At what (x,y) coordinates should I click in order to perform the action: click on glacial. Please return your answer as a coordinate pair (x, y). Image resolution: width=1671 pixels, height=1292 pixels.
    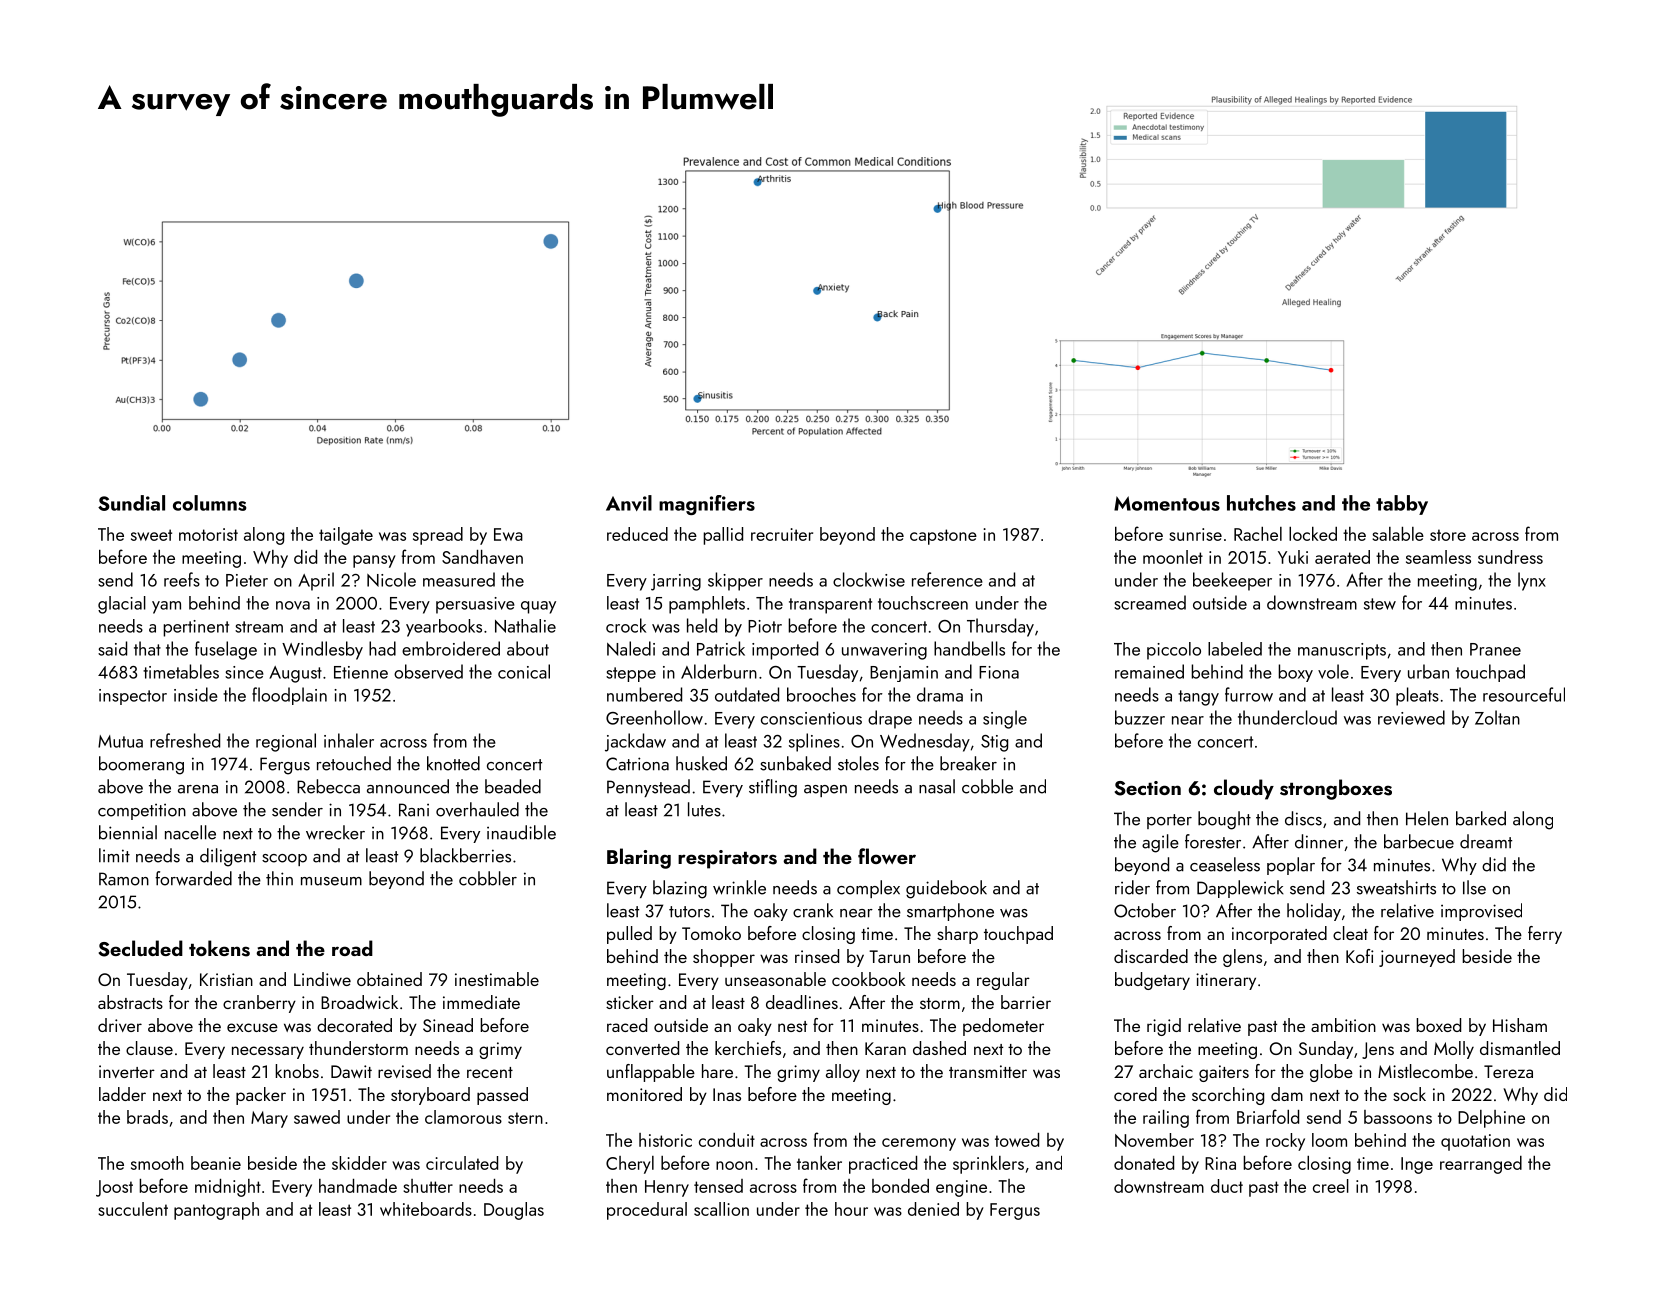
    Looking at the image, I should click on (122, 605).
